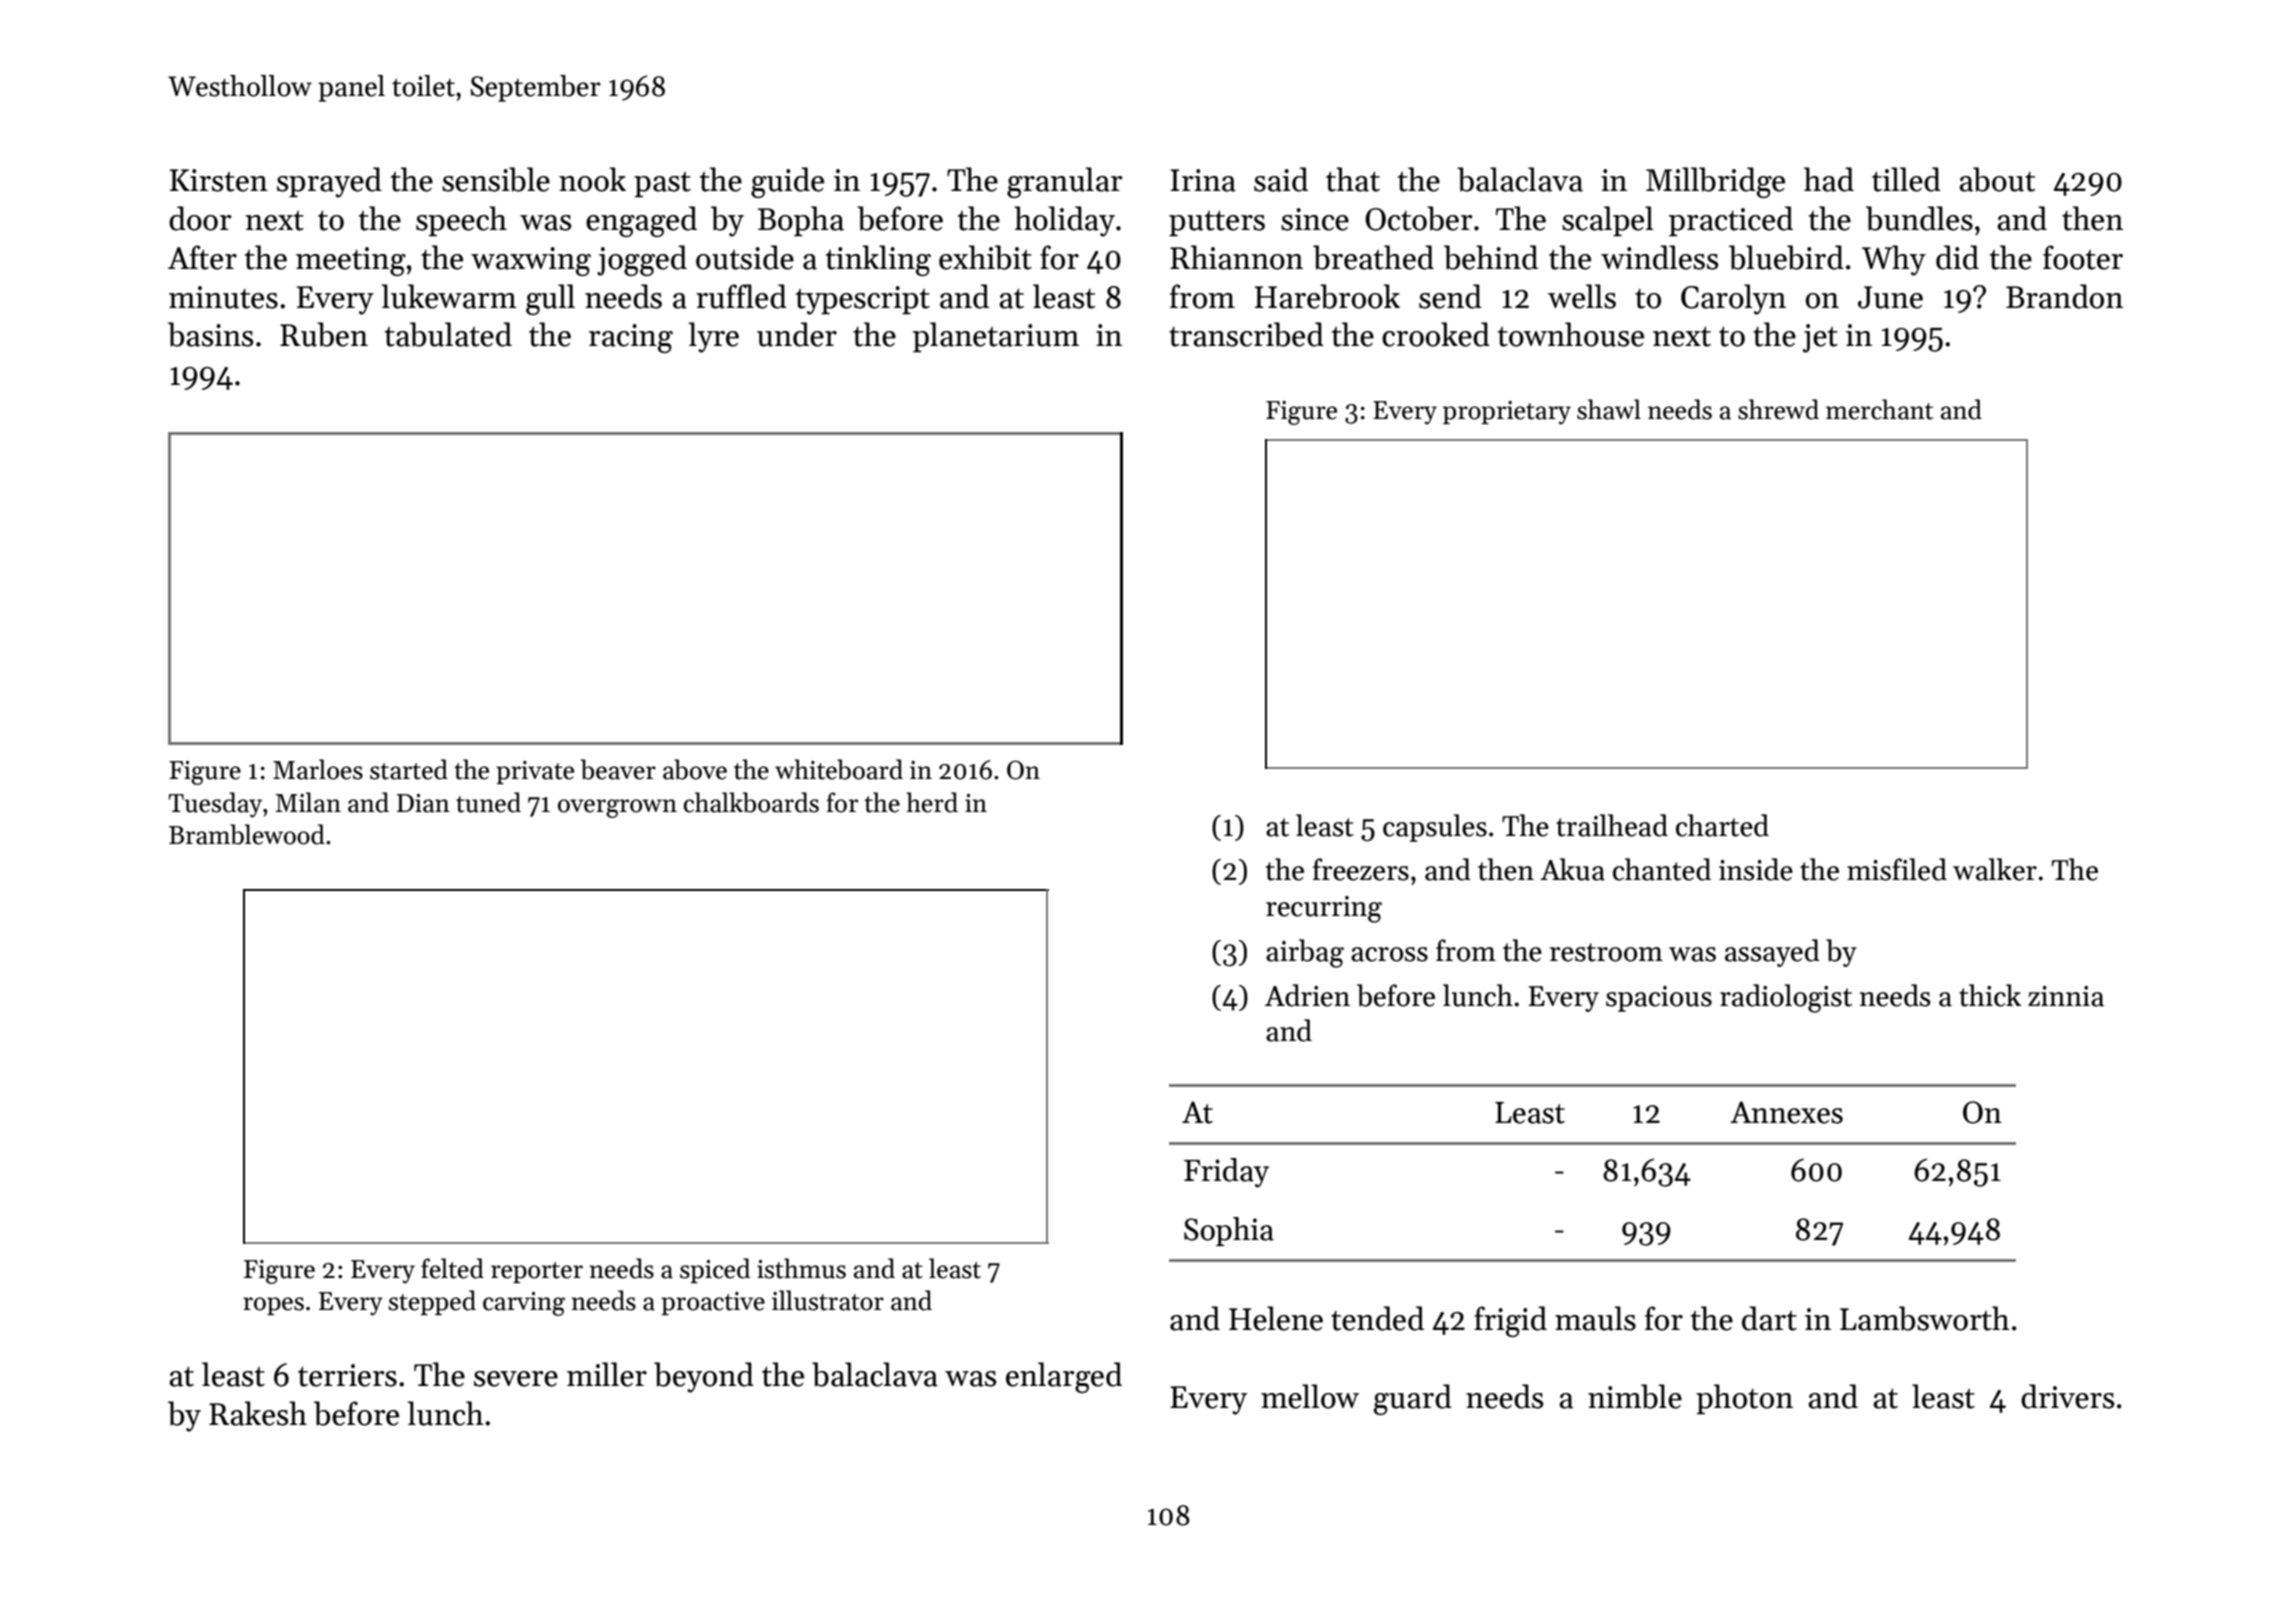 Image resolution: width=2292 pixels, height=1620 pixels. Describe the element at coordinates (996, 337) in the screenshot. I see `planetarium` at that location.
